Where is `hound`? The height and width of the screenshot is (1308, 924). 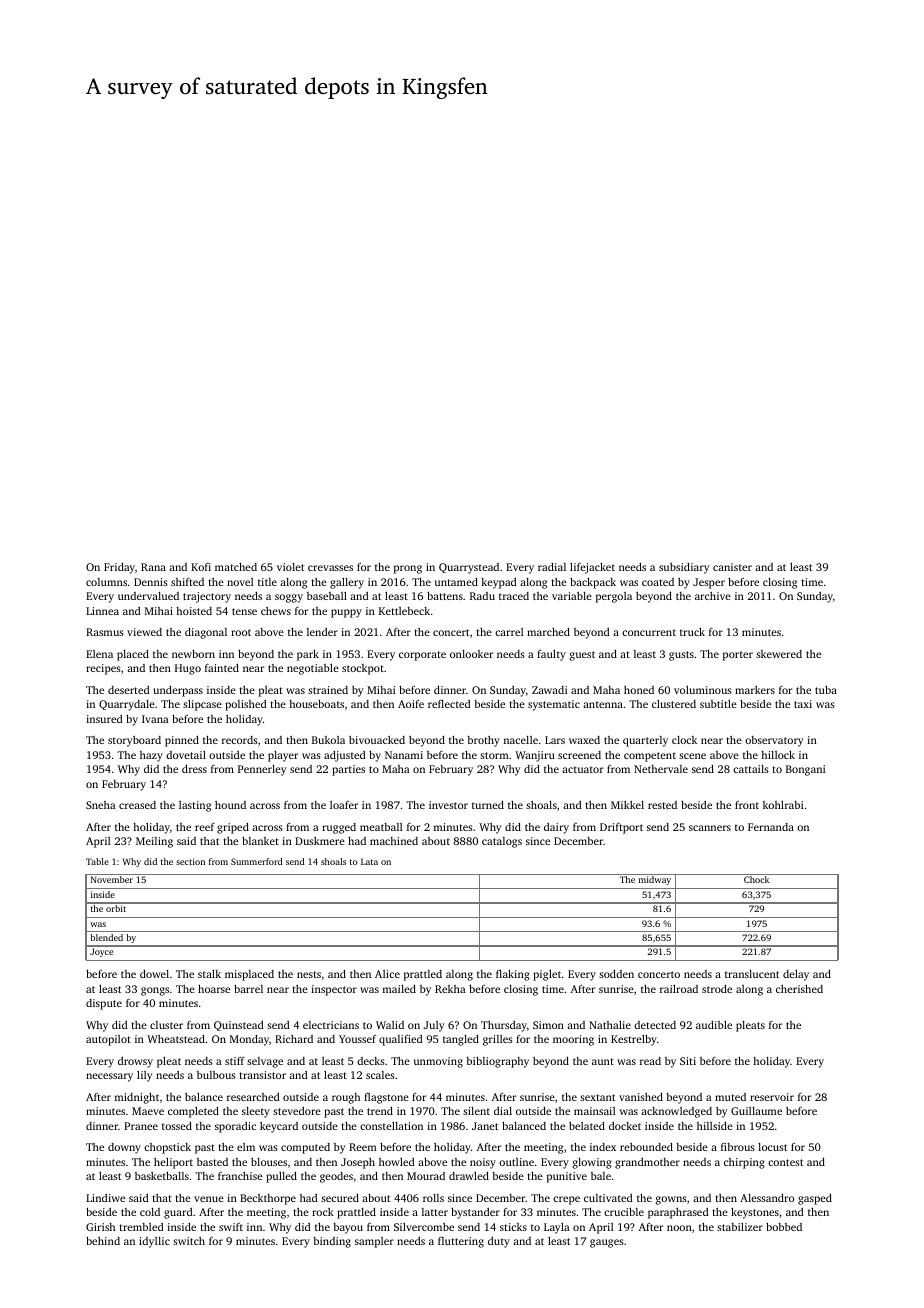 hound is located at coordinates (230, 805).
